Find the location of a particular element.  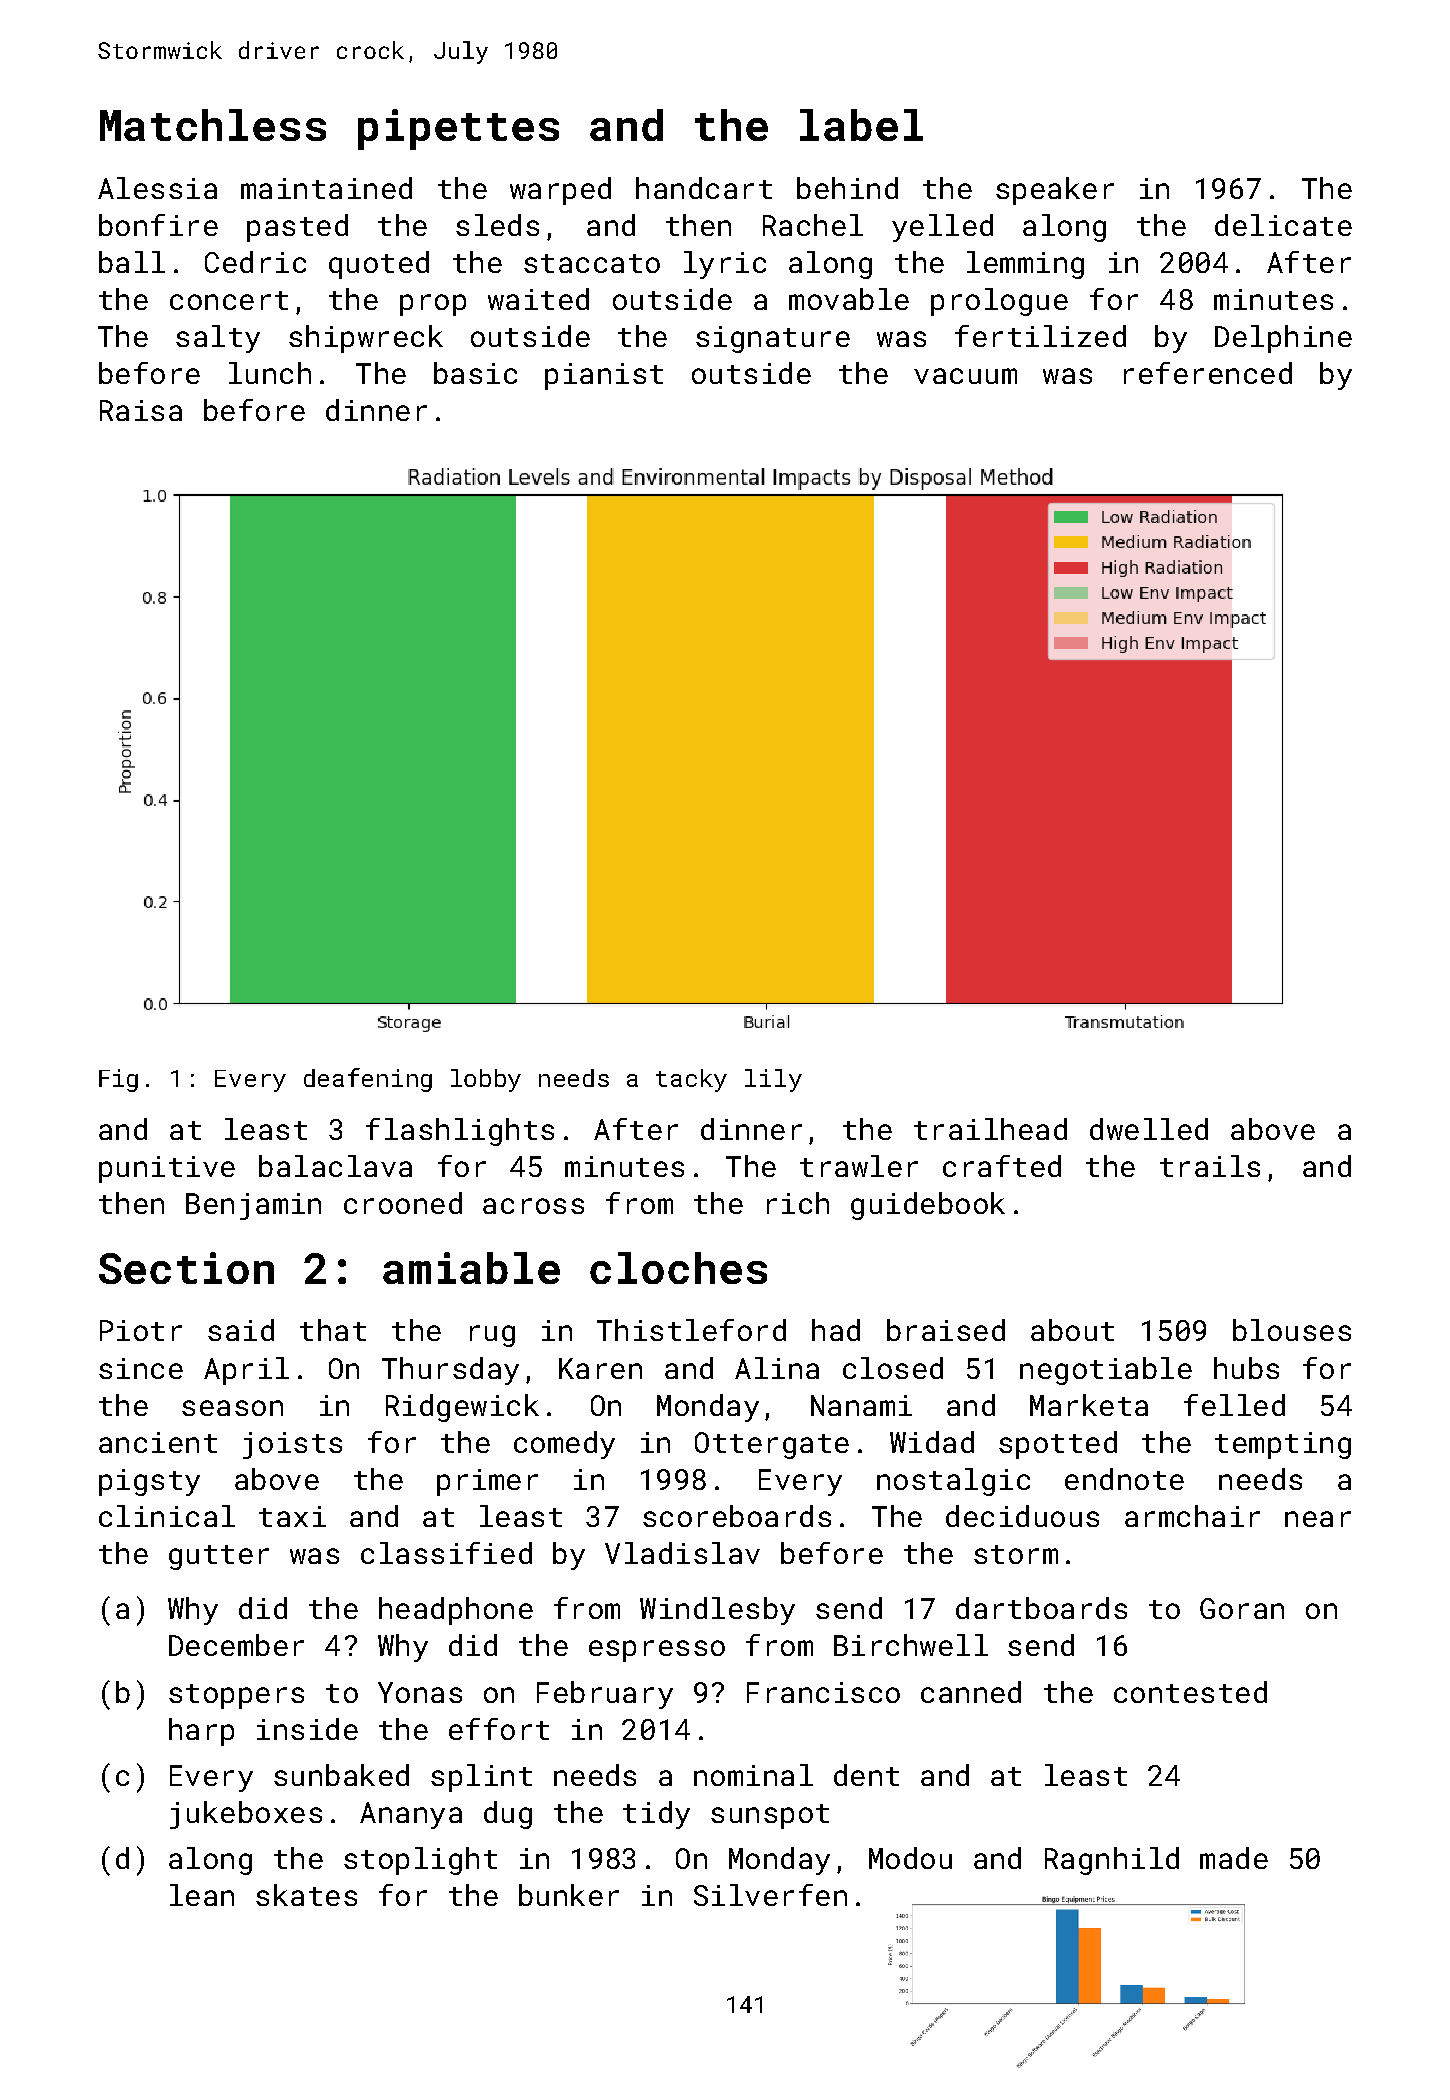

handcart is located at coordinates (704, 188).
